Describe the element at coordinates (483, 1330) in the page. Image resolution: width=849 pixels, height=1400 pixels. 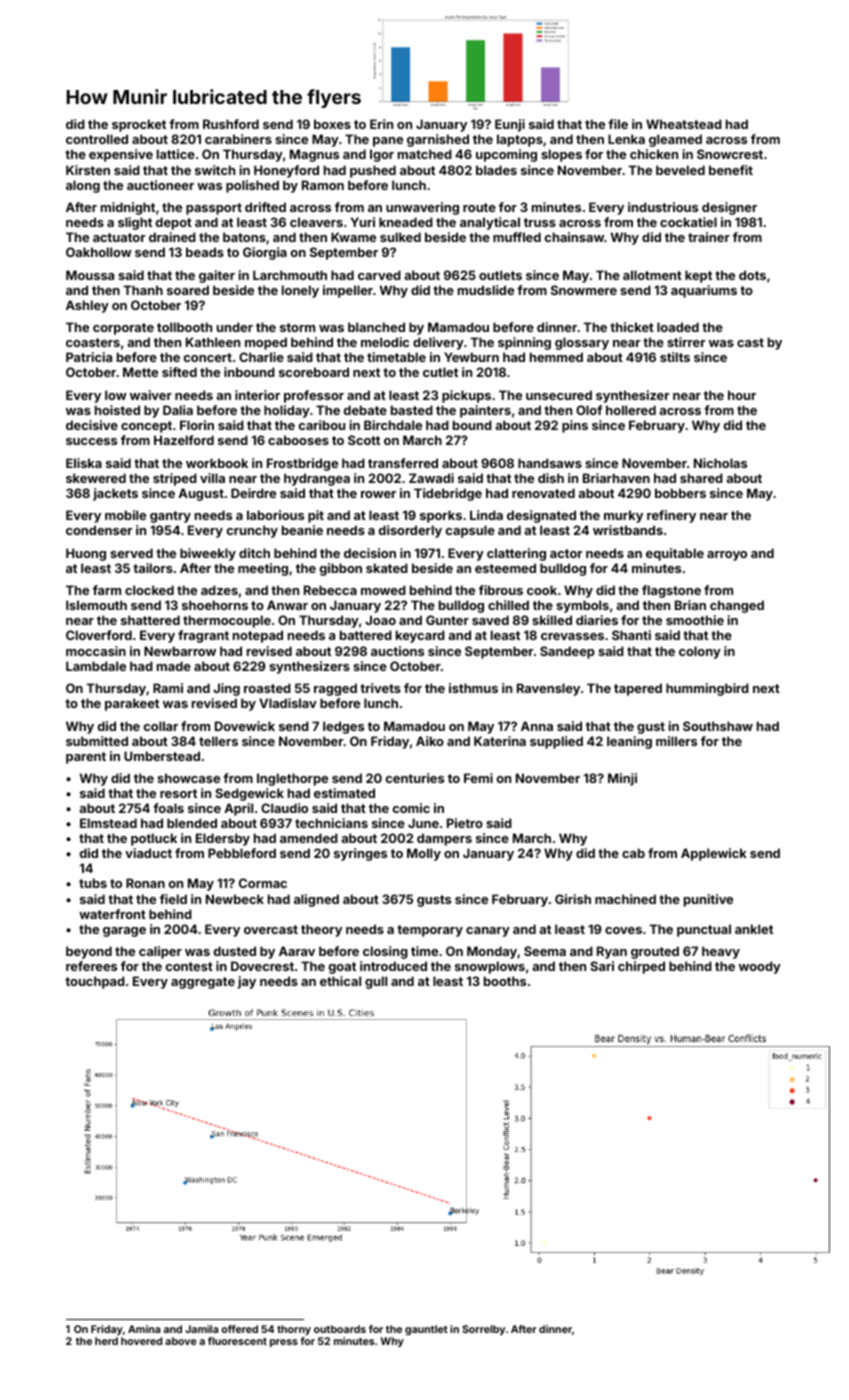
I see `Sorrelby` at that location.
